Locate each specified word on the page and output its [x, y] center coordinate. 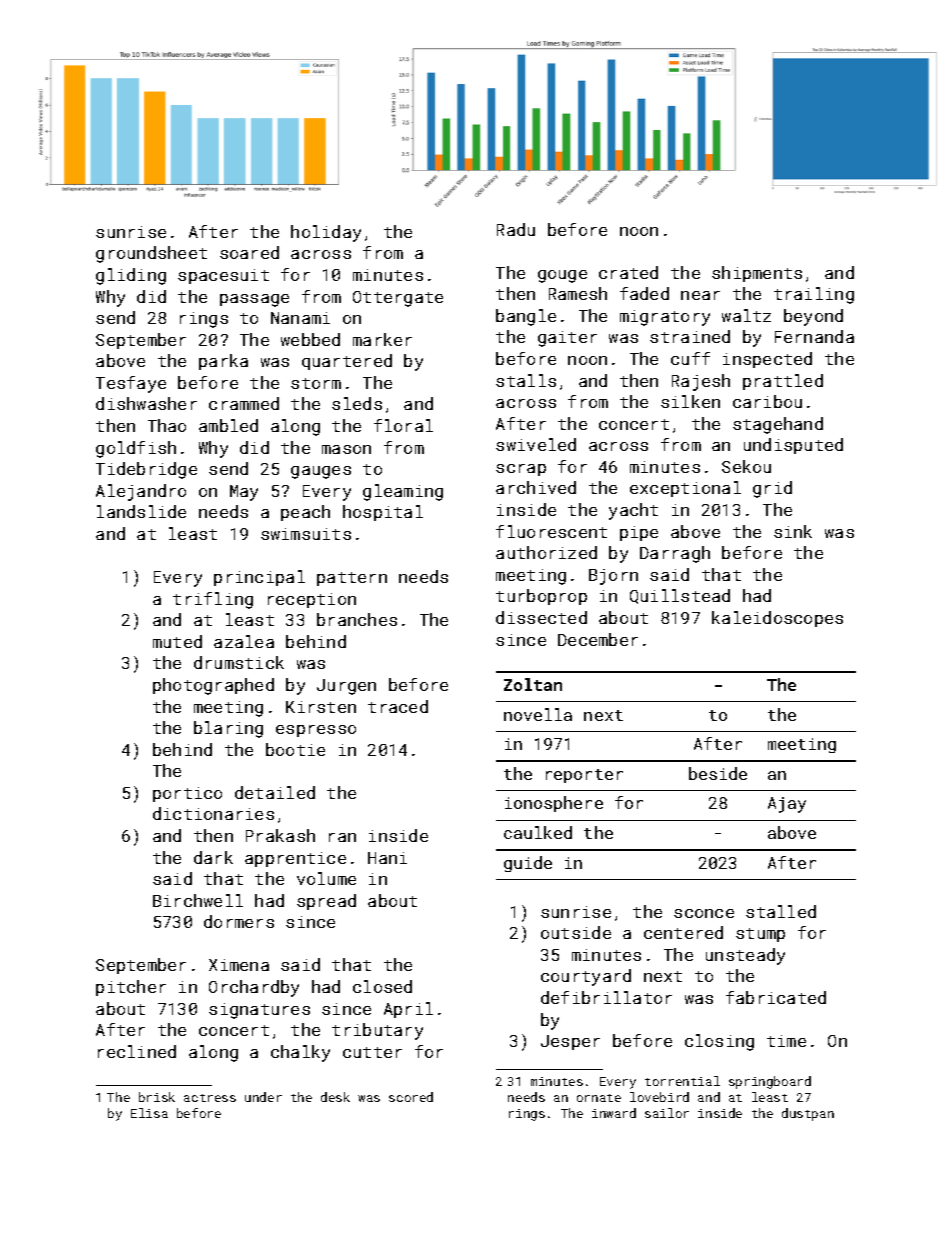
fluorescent [551, 531]
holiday [326, 233]
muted [177, 641]
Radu [516, 229]
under [263, 1097]
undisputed [793, 446]
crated [628, 272]
